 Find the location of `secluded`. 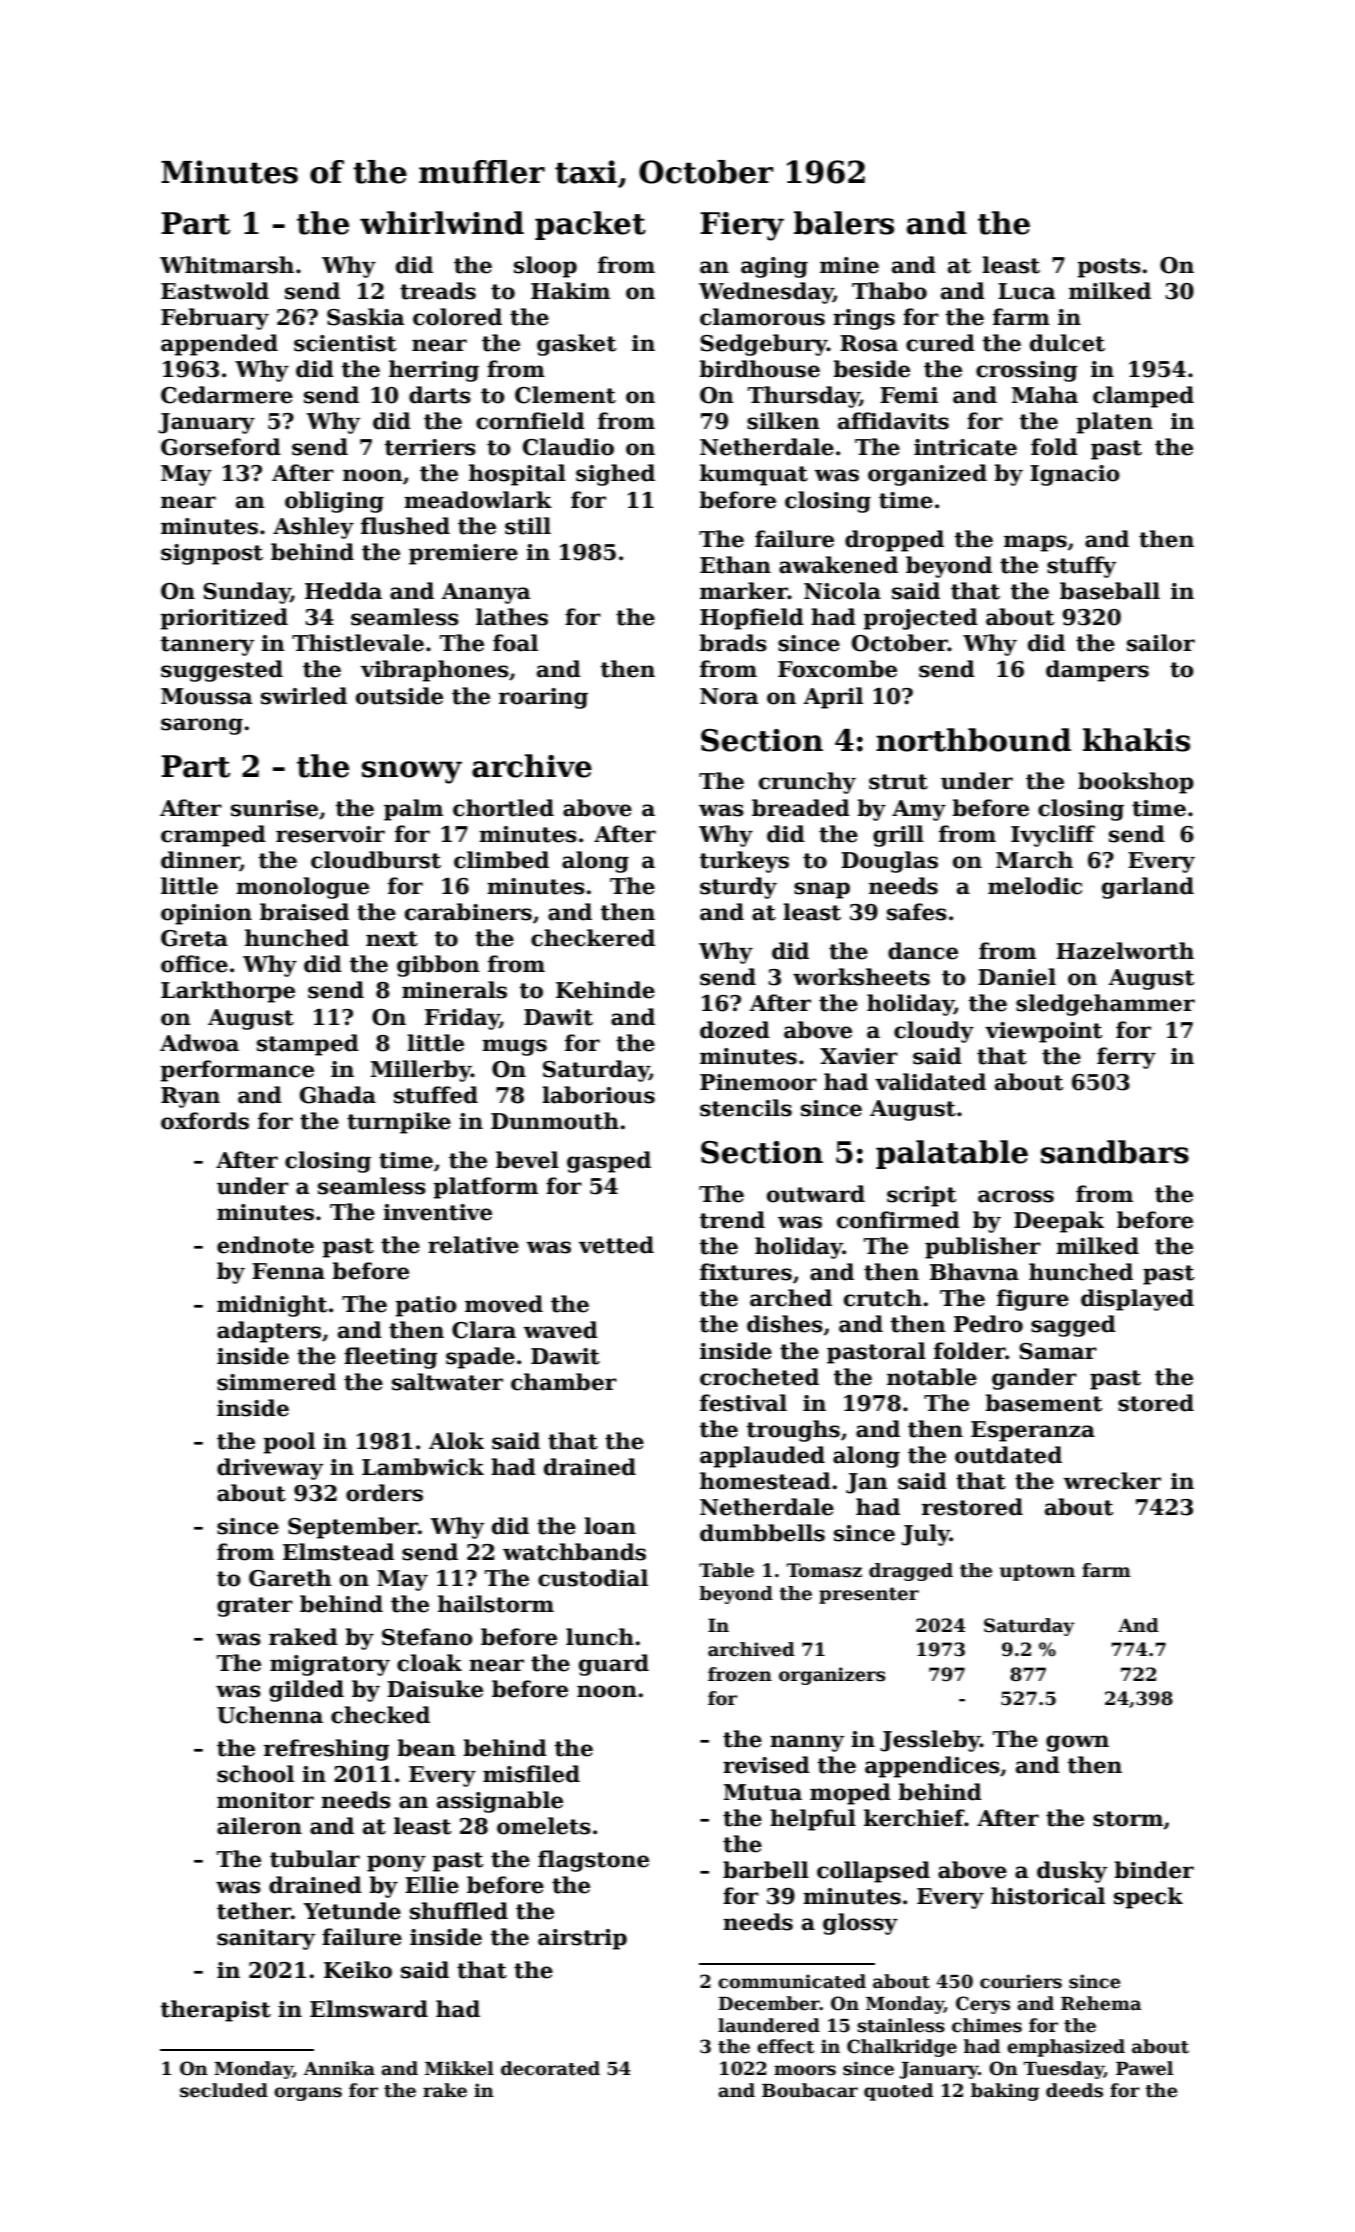

secluded is located at coordinates (224, 2090).
